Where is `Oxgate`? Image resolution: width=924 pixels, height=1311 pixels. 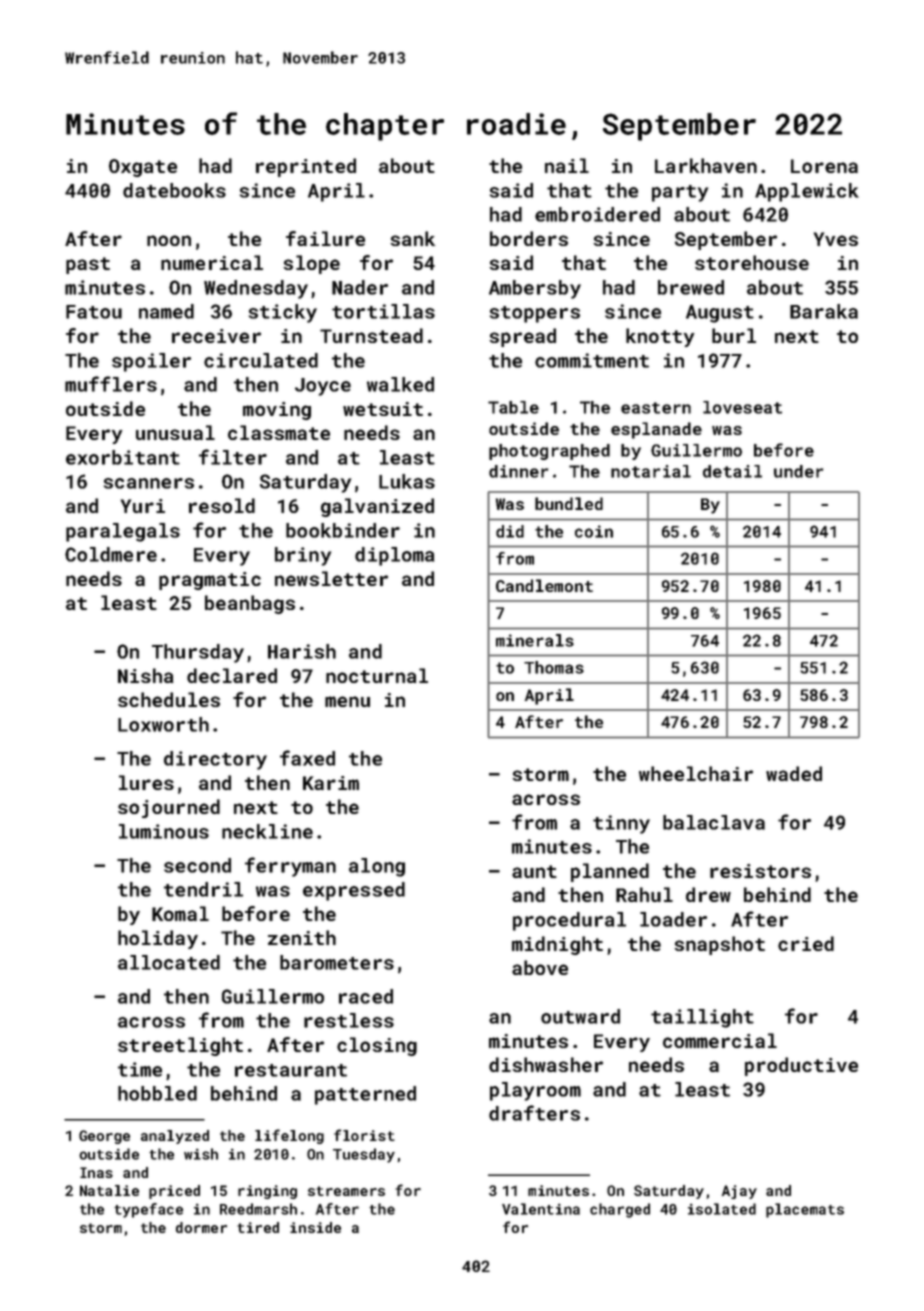 Oxgate is located at coordinates (143, 168).
